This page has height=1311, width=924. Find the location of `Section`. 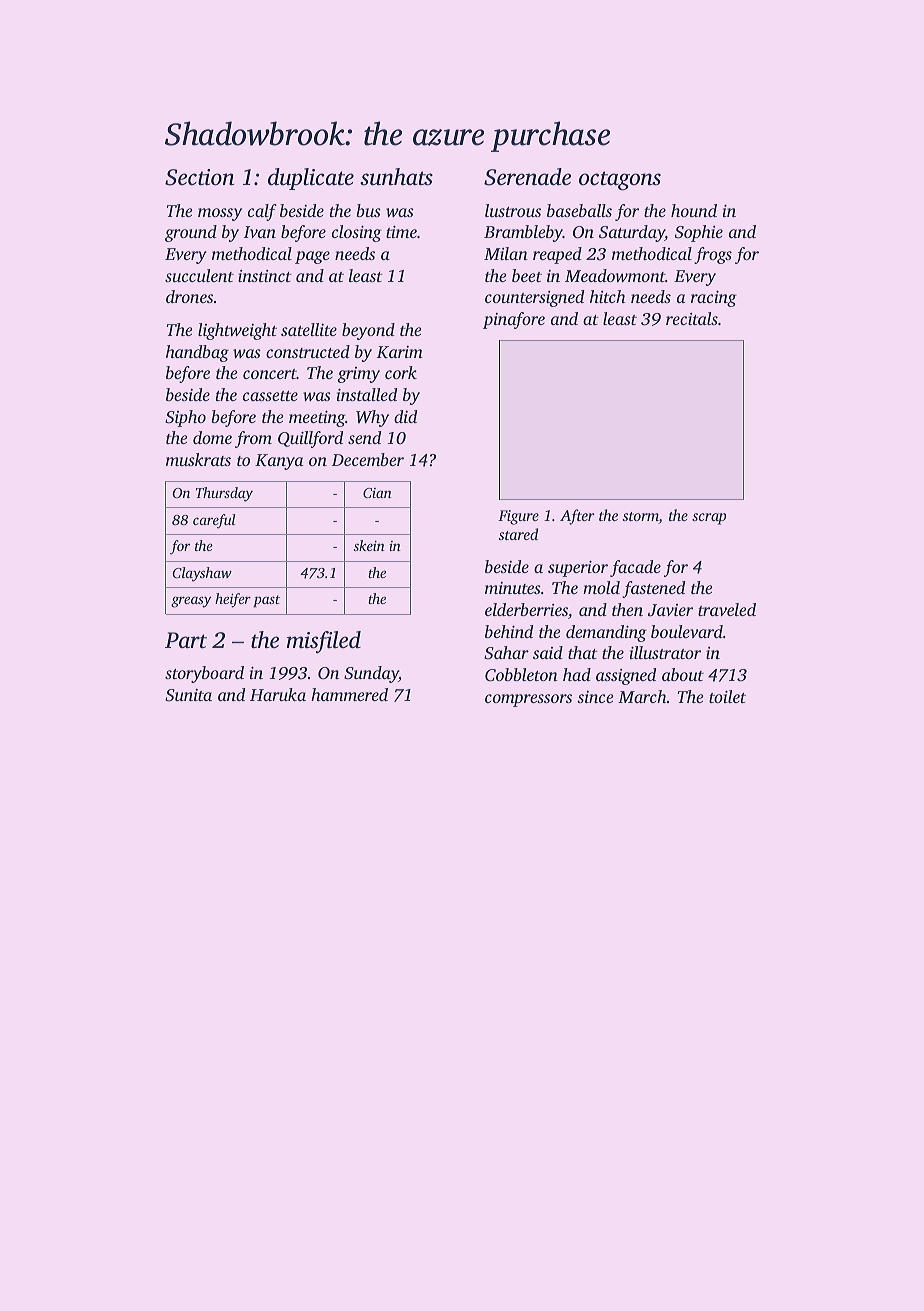

Section is located at coordinates (200, 177).
